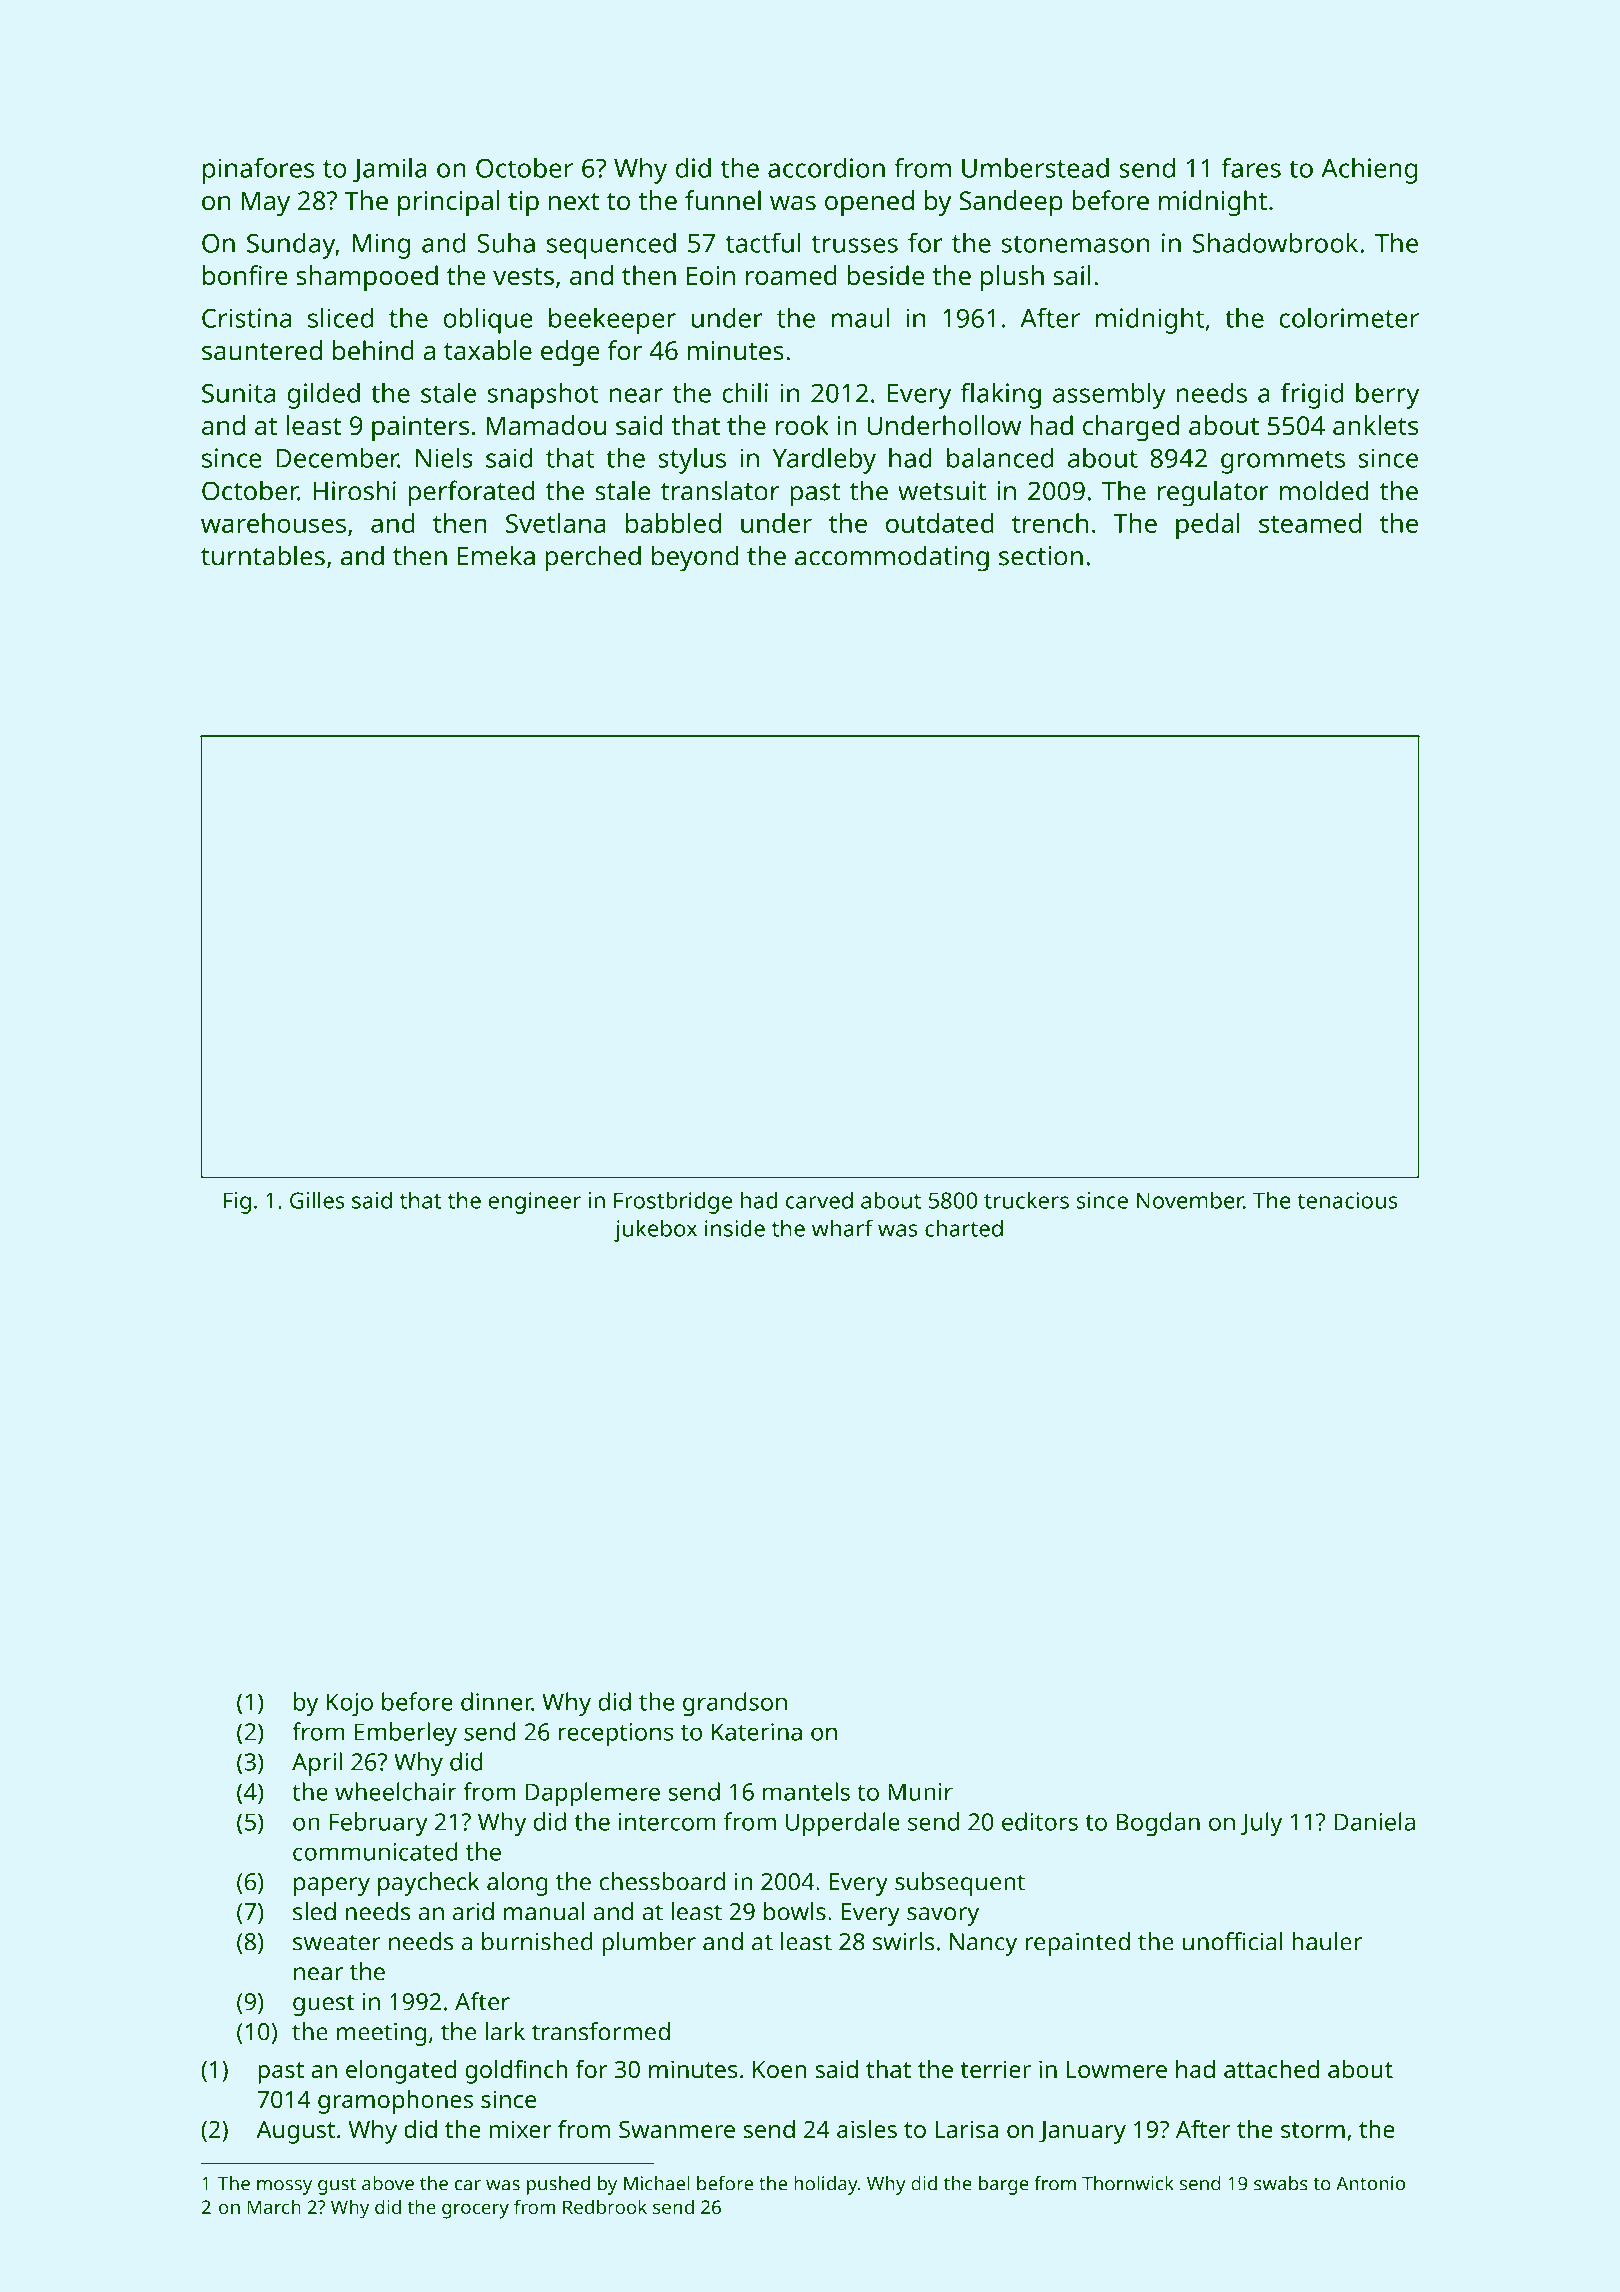  Describe the element at coordinates (757, 1732) in the screenshot. I see `Katerina` at that location.
